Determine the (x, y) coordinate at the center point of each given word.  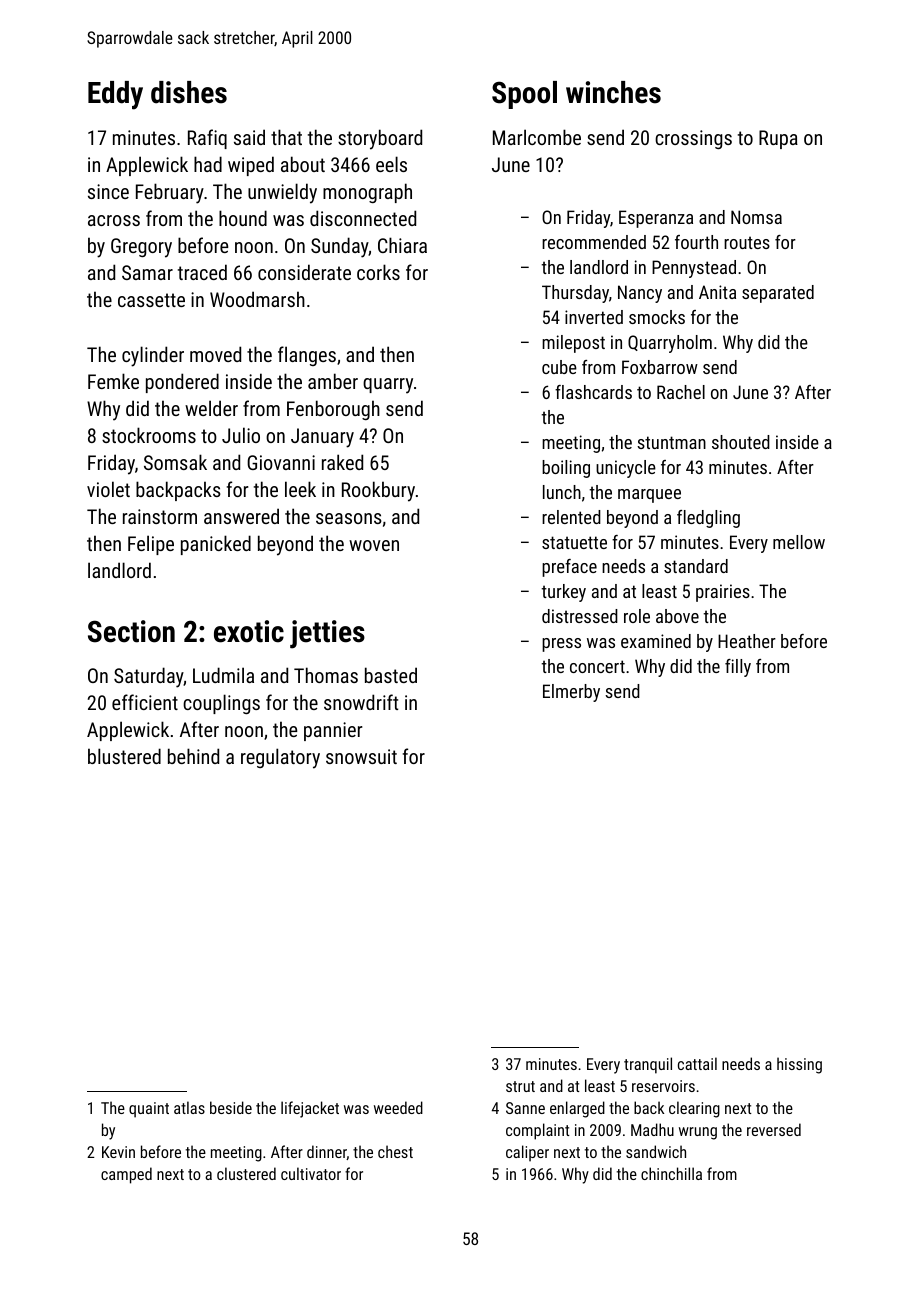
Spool (524, 95)
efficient (145, 702)
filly (738, 668)
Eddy (115, 95)
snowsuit (361, 756)
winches (613, 92)
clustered (246, 1173)
